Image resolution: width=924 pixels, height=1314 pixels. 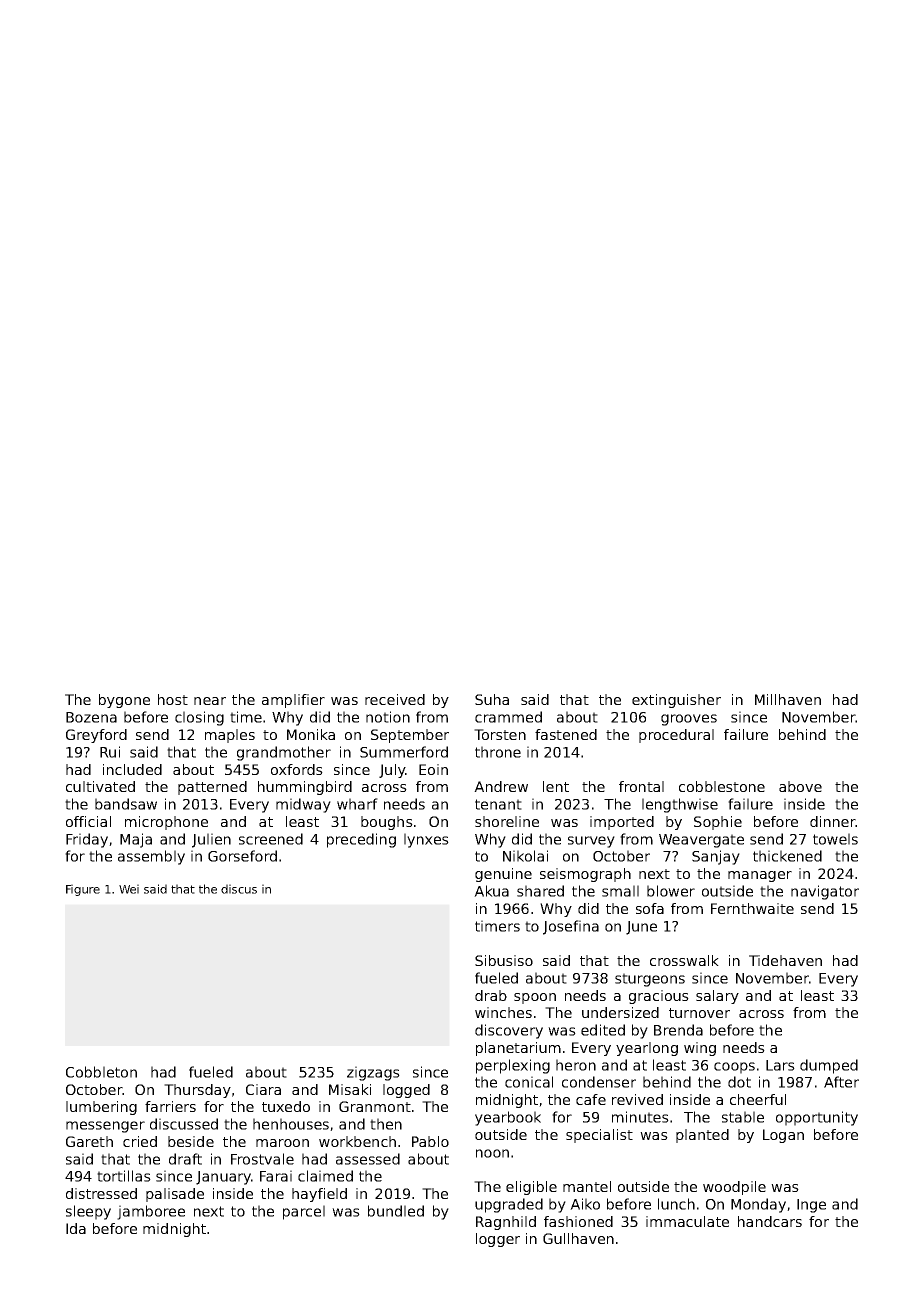 What do you see at coordinates (788, 699) in the document?
I see `Millhaven` at bounding box center [788, 699].
